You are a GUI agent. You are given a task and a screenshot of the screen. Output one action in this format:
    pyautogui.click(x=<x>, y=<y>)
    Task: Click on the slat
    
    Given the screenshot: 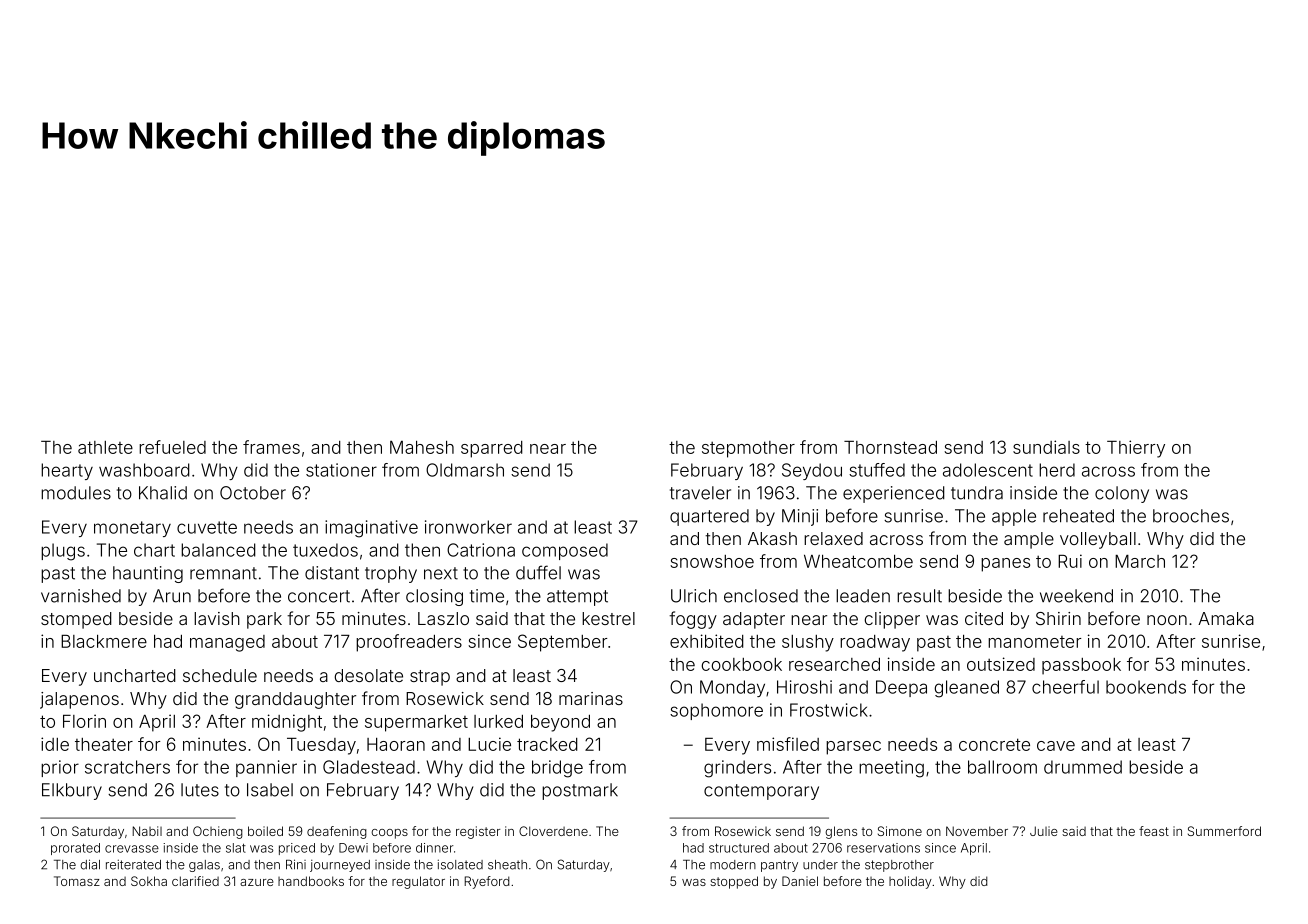 What is the action you would take?
    pyautogui.click(x=236, y=848)
